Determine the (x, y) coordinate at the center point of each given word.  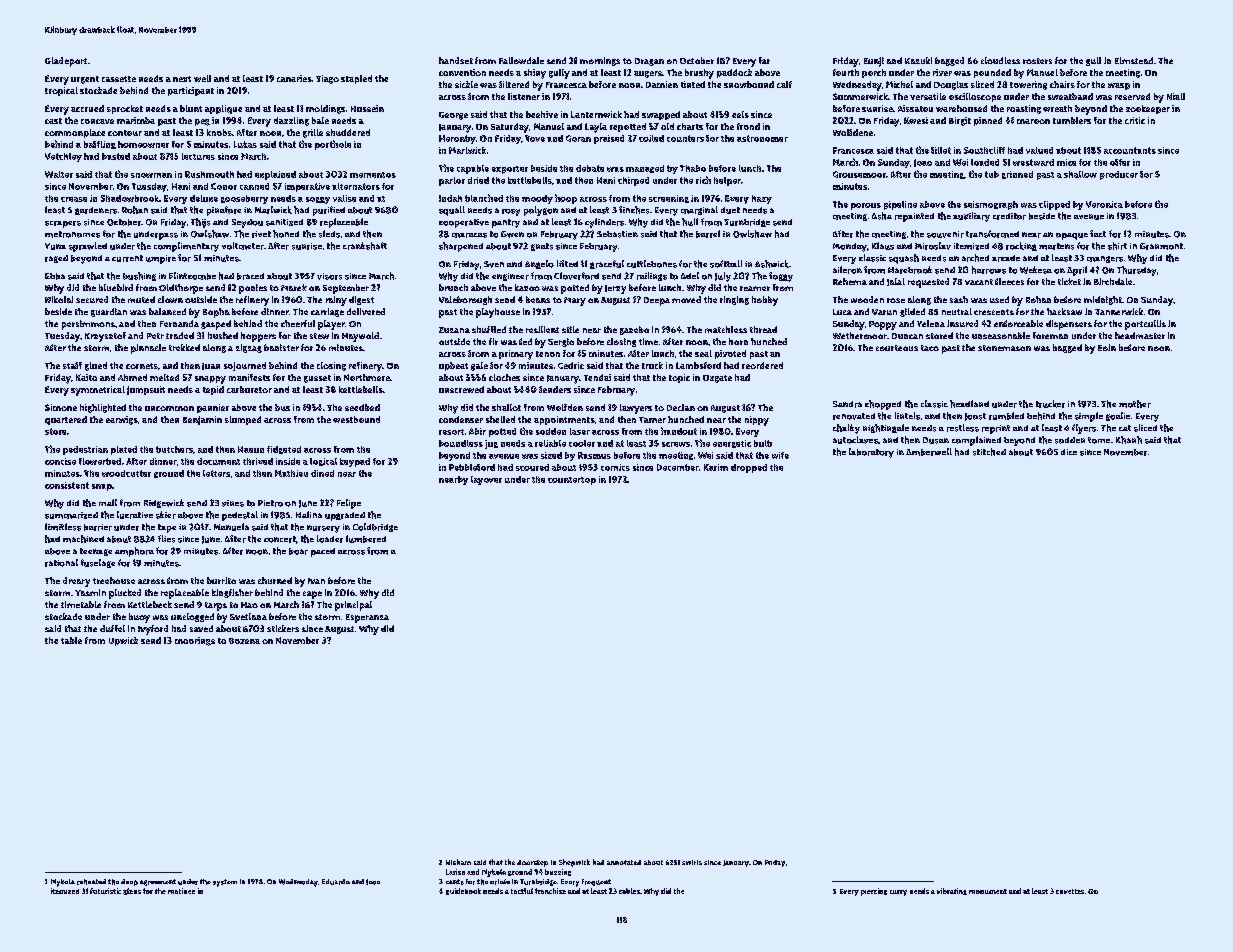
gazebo (634, 330)
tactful (522, 891)
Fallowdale (521, 60)
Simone (61, 407)
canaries (294, 78)
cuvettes (1070, 891)
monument (988, 891)
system (225, 883)
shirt (1117, 246)
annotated (624, 862)
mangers (1105, 259)
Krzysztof (105, 337)
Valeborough (465, 300)
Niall (1176, 96)
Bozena (244, 641)
